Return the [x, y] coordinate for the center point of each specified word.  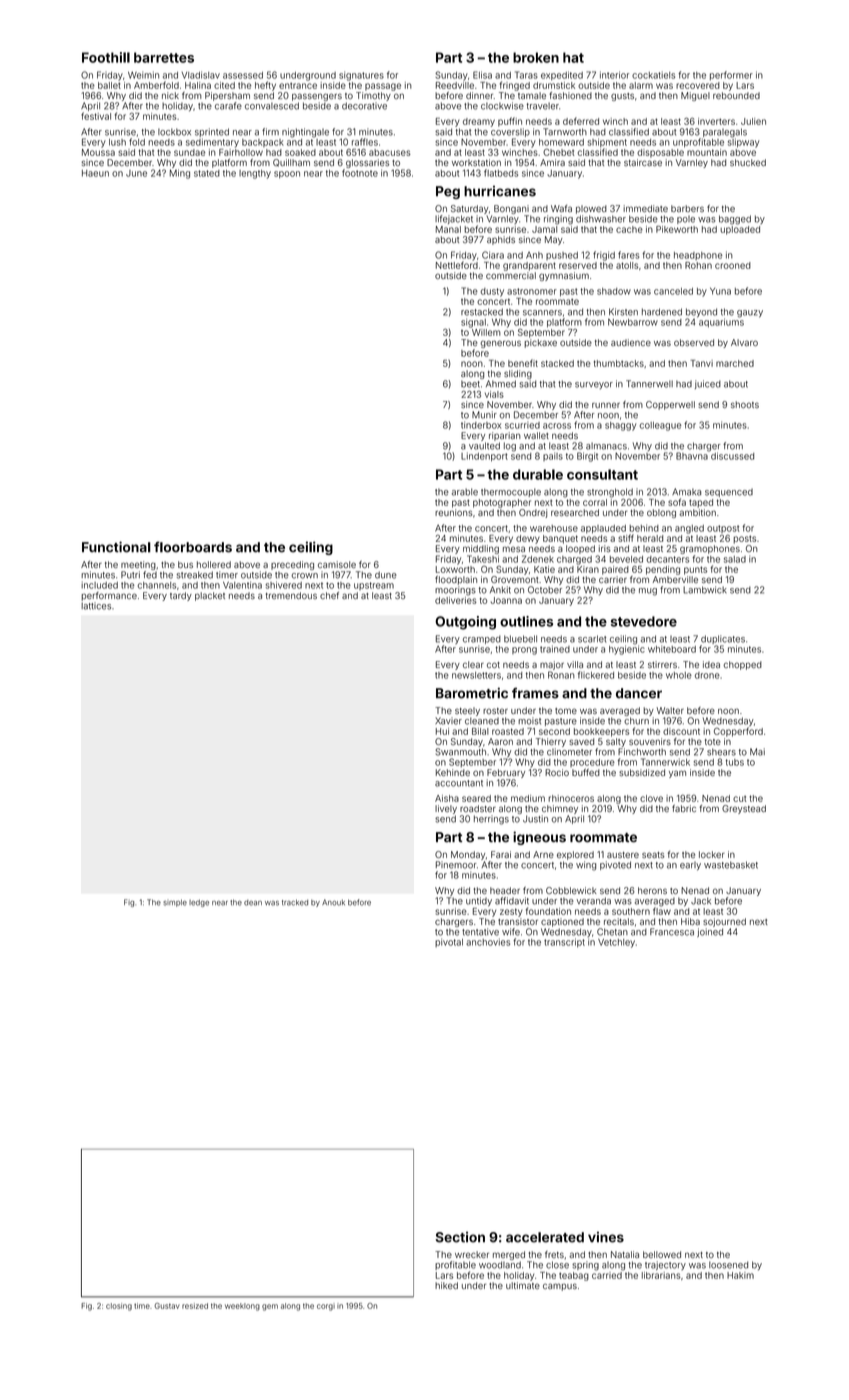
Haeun [95, 173]
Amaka [686, 492]
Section [460, 1237]
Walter [670, 710]
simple [175, 903]
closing [119, 1307]
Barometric [472, 693]
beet [470, 384]
